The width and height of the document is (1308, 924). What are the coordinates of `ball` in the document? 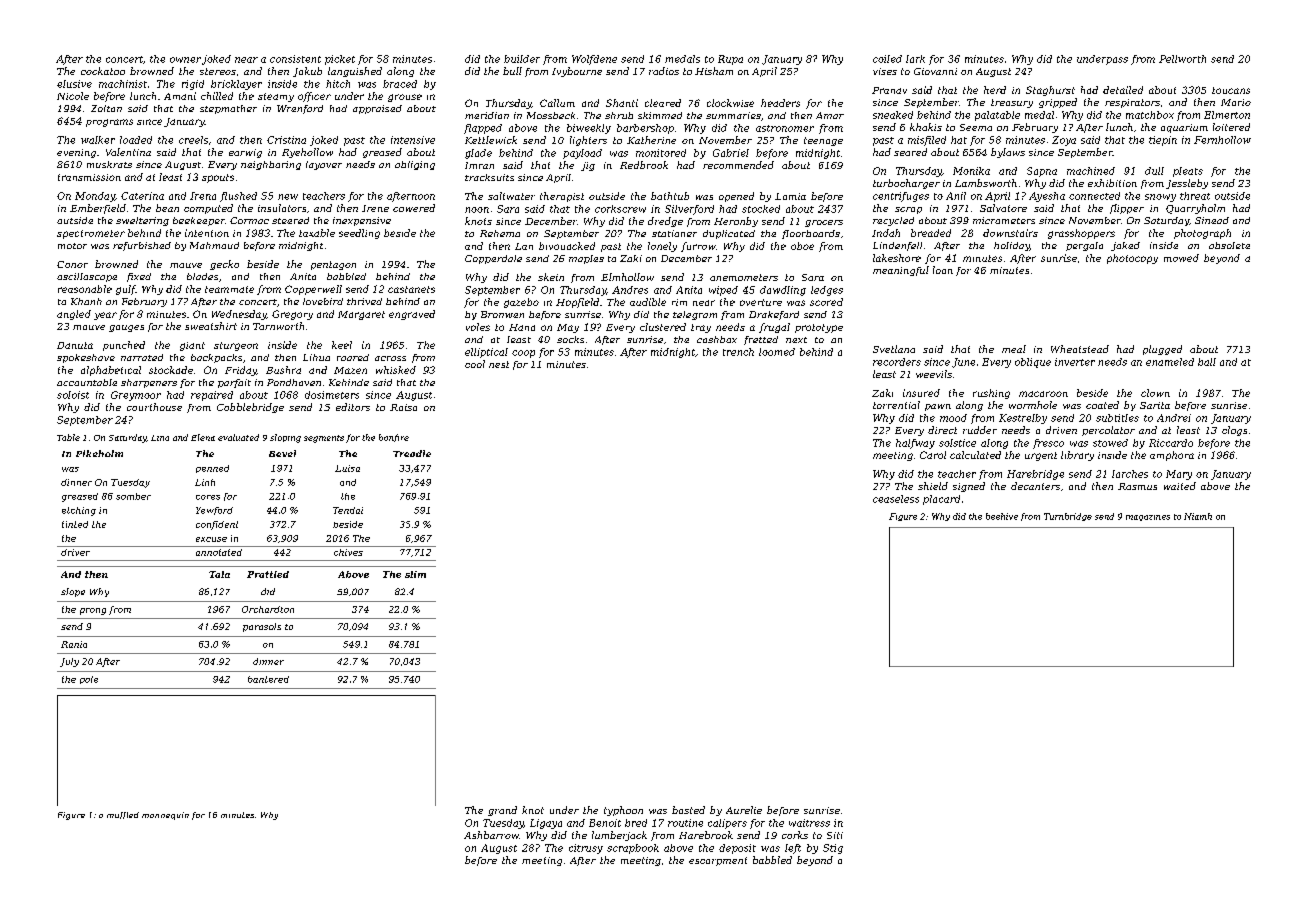 It's located at (1207, 362).
